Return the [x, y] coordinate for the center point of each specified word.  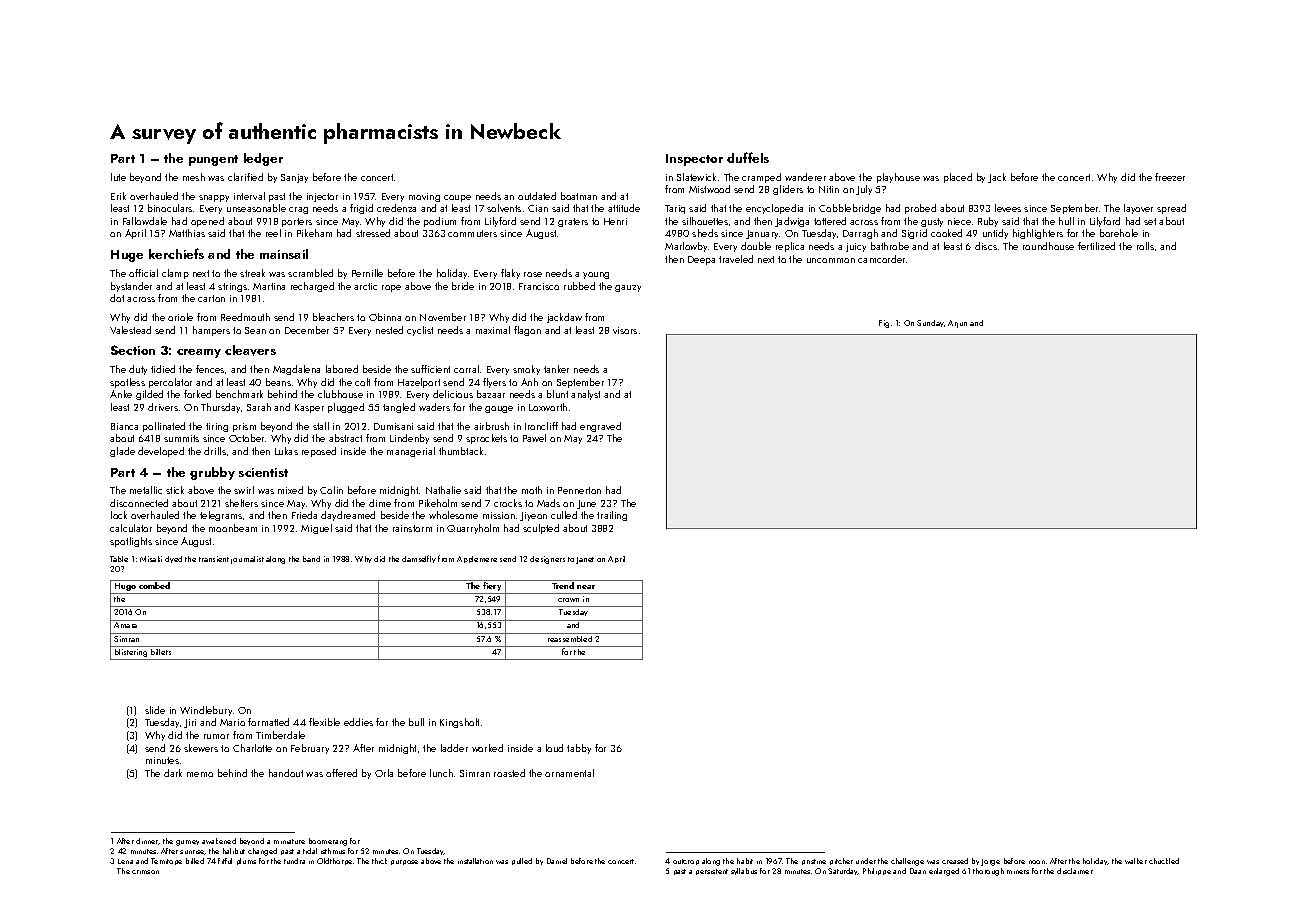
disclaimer [1075, 871]
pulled [522, 861]
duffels [748, 157]
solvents [504, 208]
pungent [213, 160]
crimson [145, 872]
